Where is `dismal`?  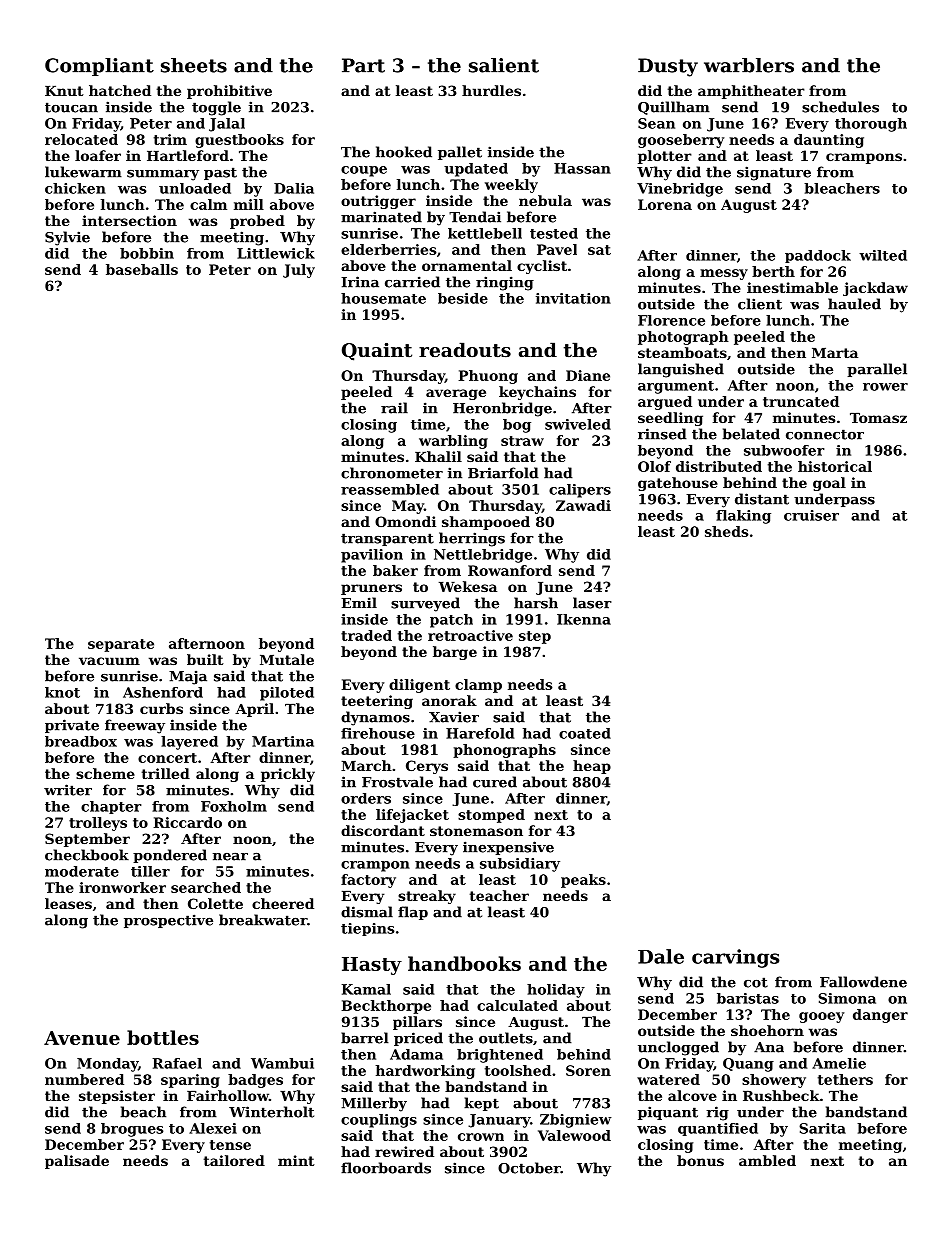 dismal is located at coordinates (367, 912).
